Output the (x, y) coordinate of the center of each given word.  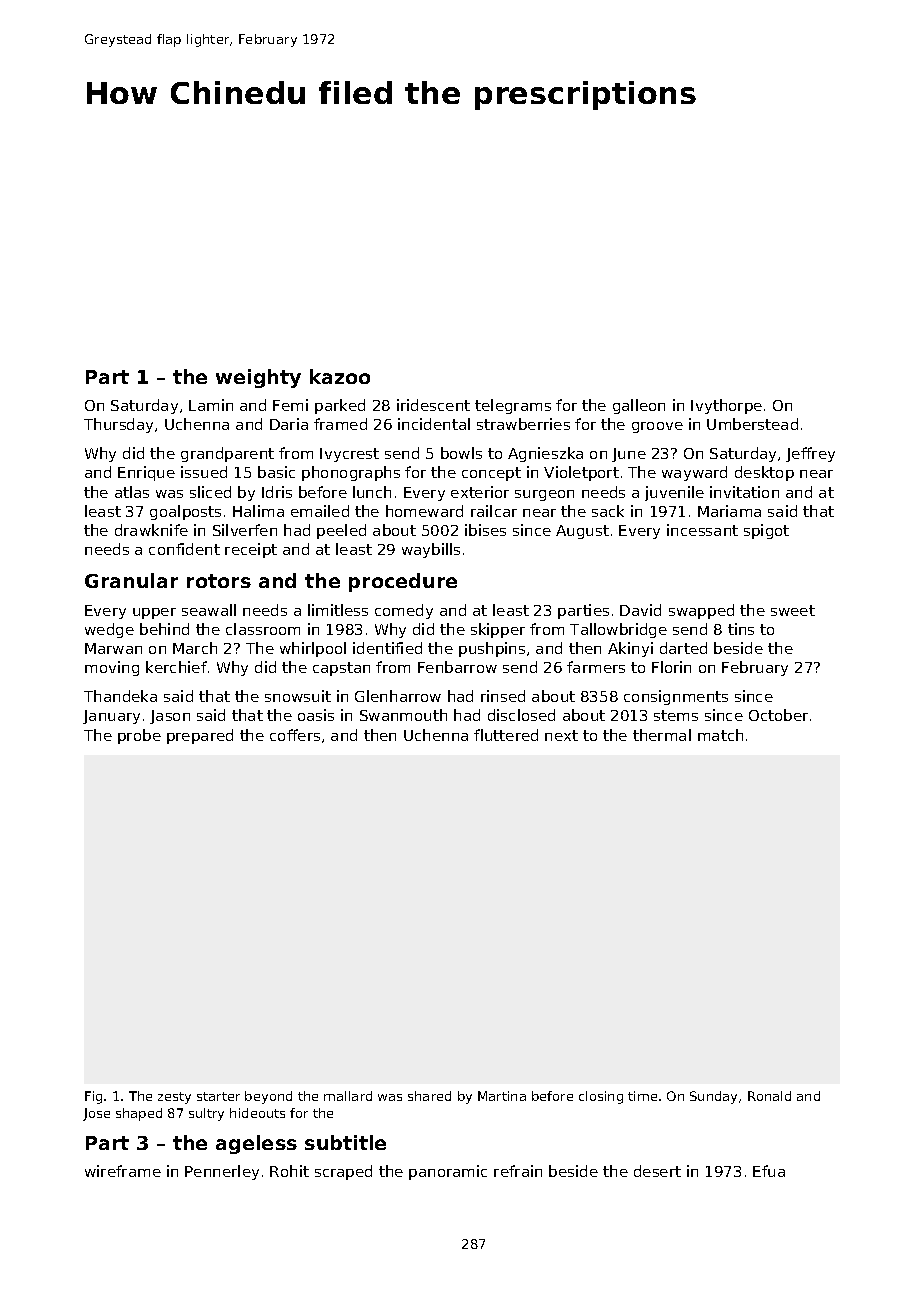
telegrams (513, 406)
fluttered (506, 735)
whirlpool (313, 649)
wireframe (123, 1171)
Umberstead (752, 424)
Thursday (118, 425)
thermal (662, 735)
